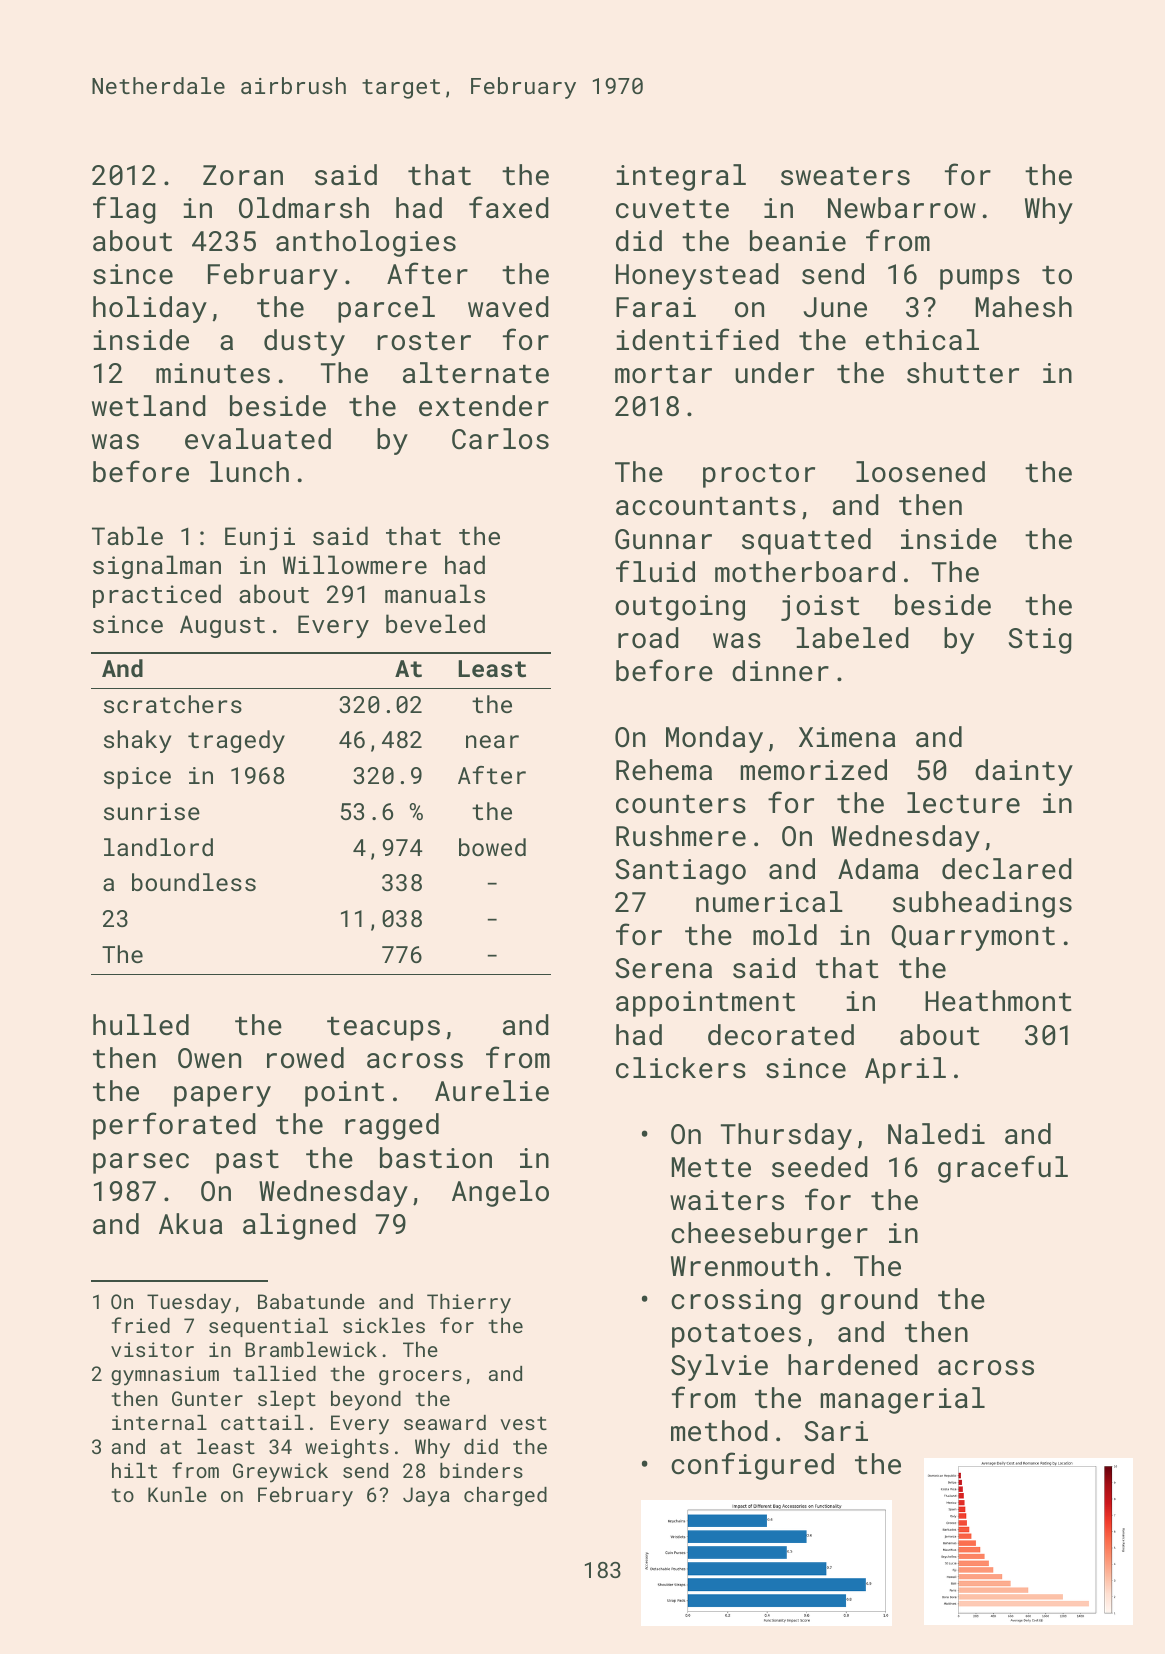  What do you see at coordinates (159, 1422) in the image?
I see `internal` at bounding box center [159, 1422].
